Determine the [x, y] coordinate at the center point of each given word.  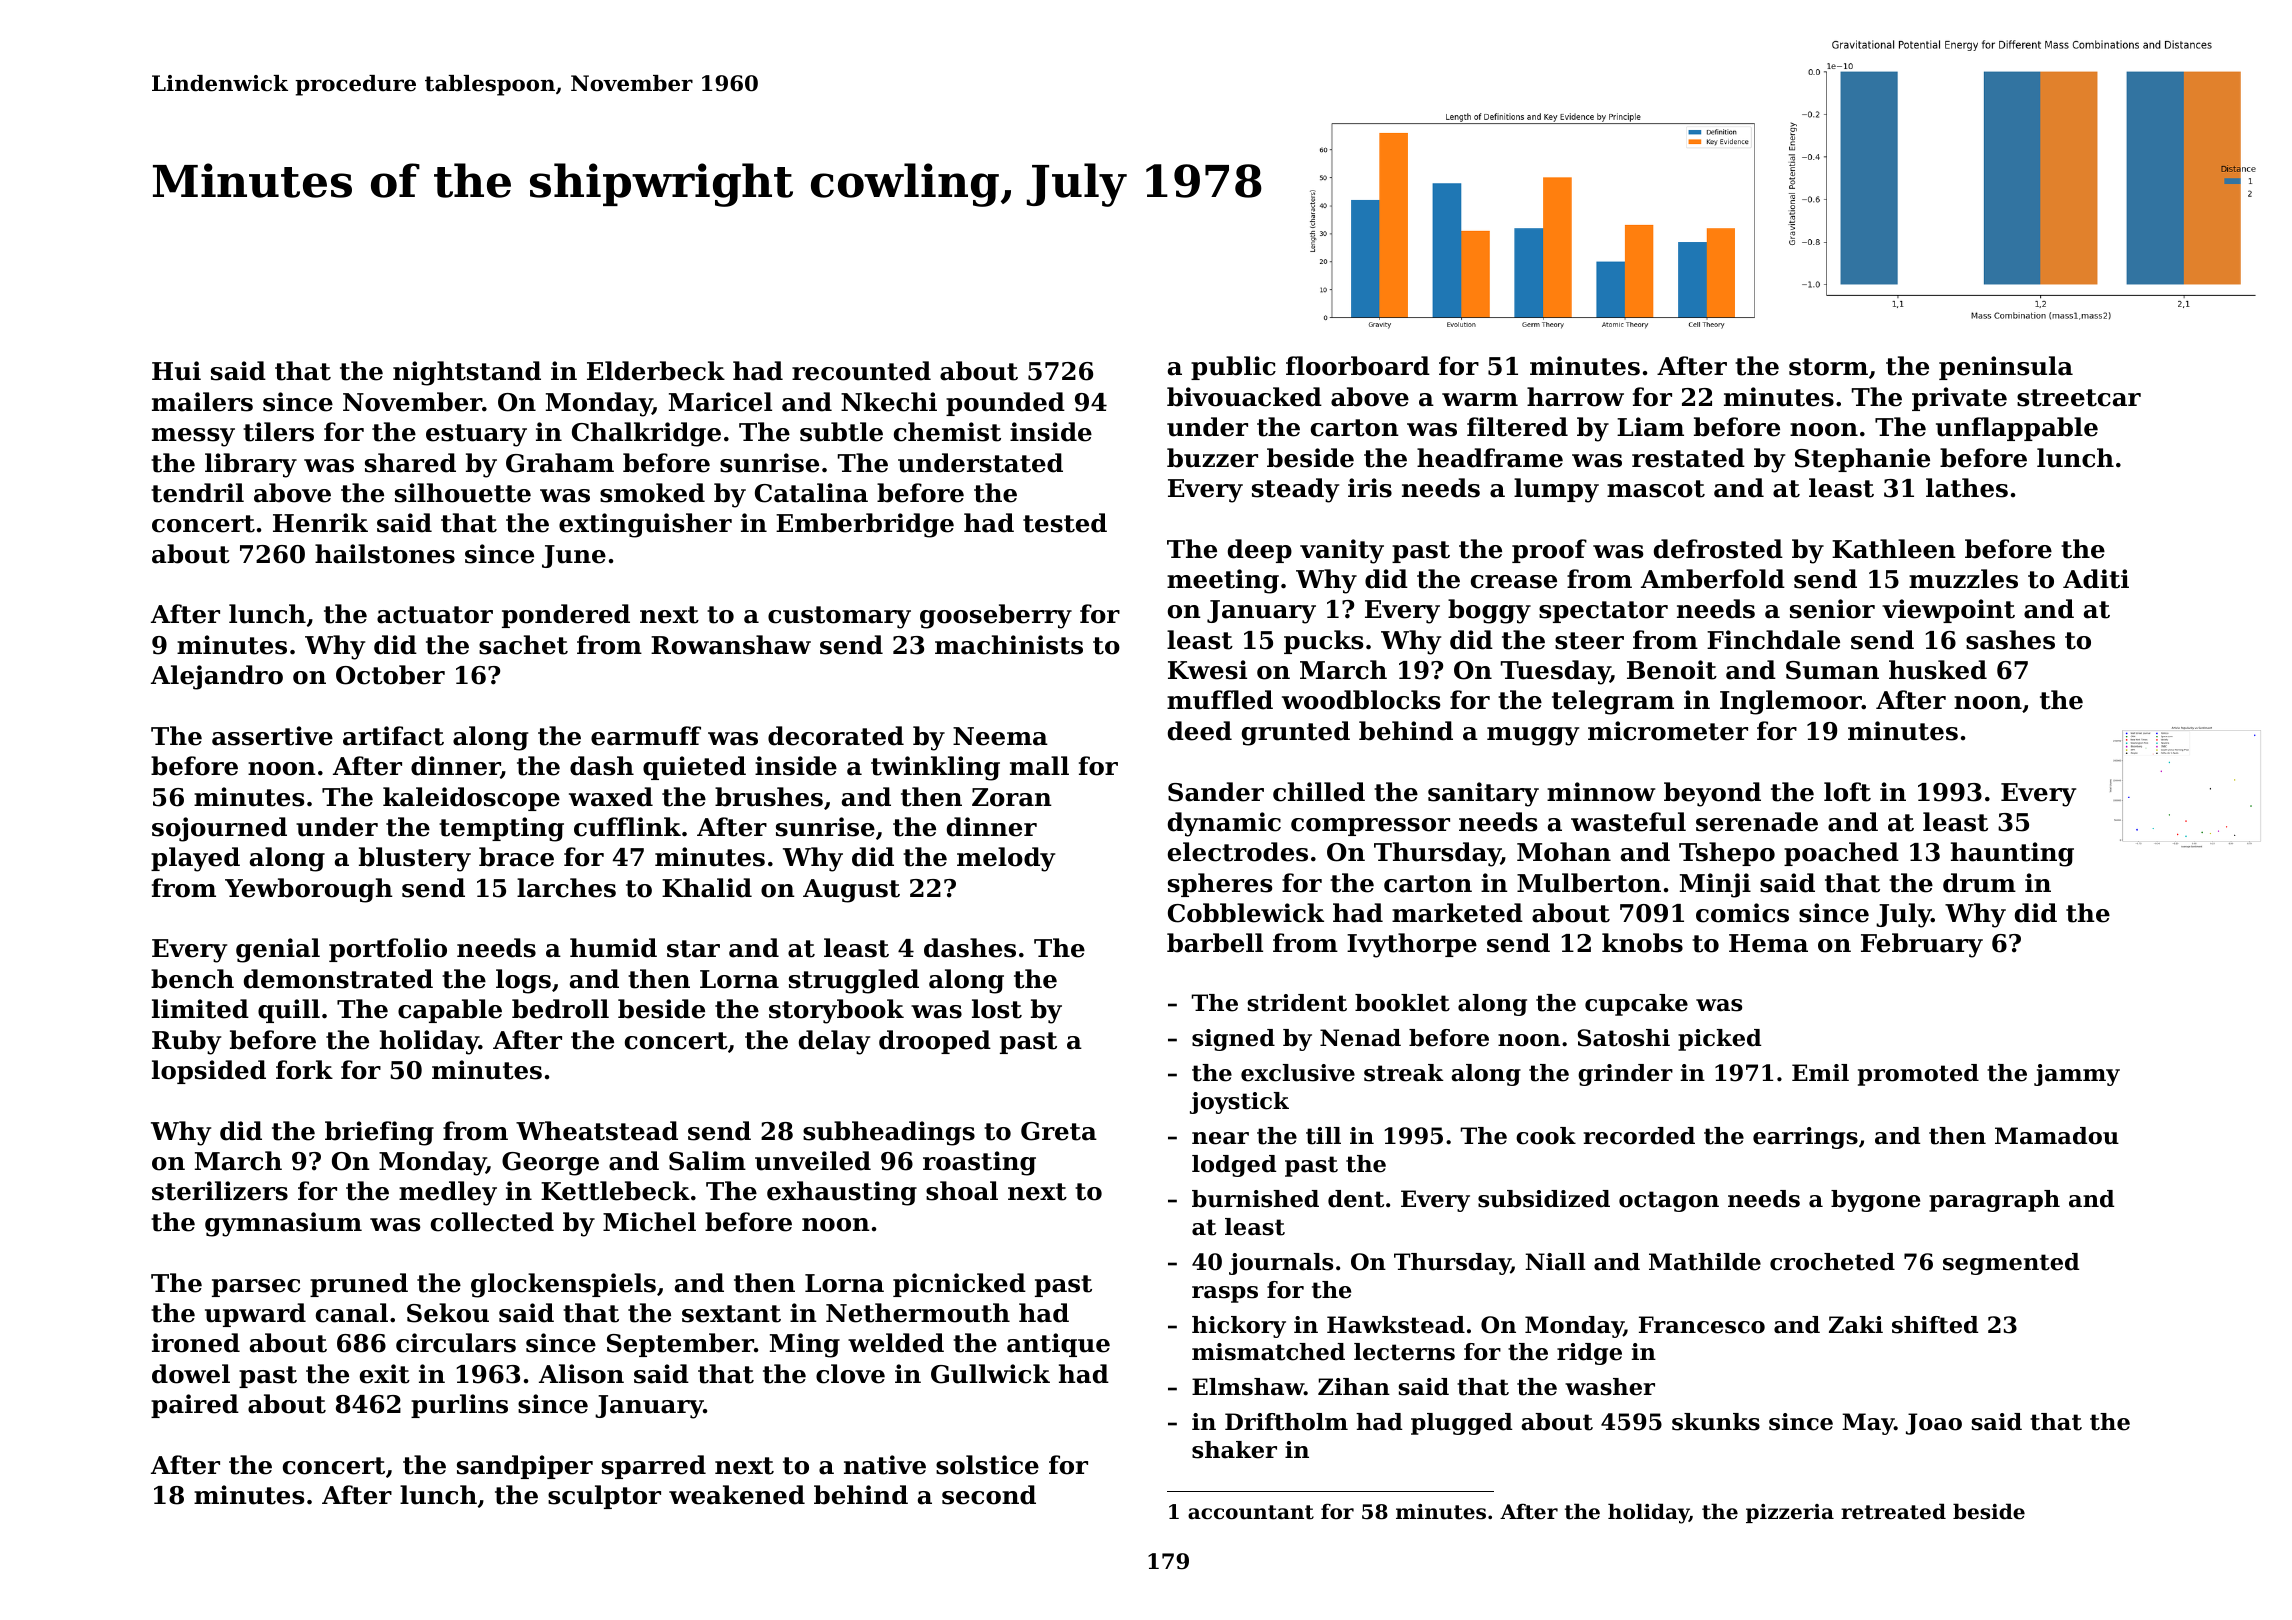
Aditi [2096, 579]
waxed [611, 797]
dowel [191, 1374]
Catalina [811, 493]
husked [1938, 670]
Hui [176, 371]
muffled [1220, 700]
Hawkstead [1396, 1325]
